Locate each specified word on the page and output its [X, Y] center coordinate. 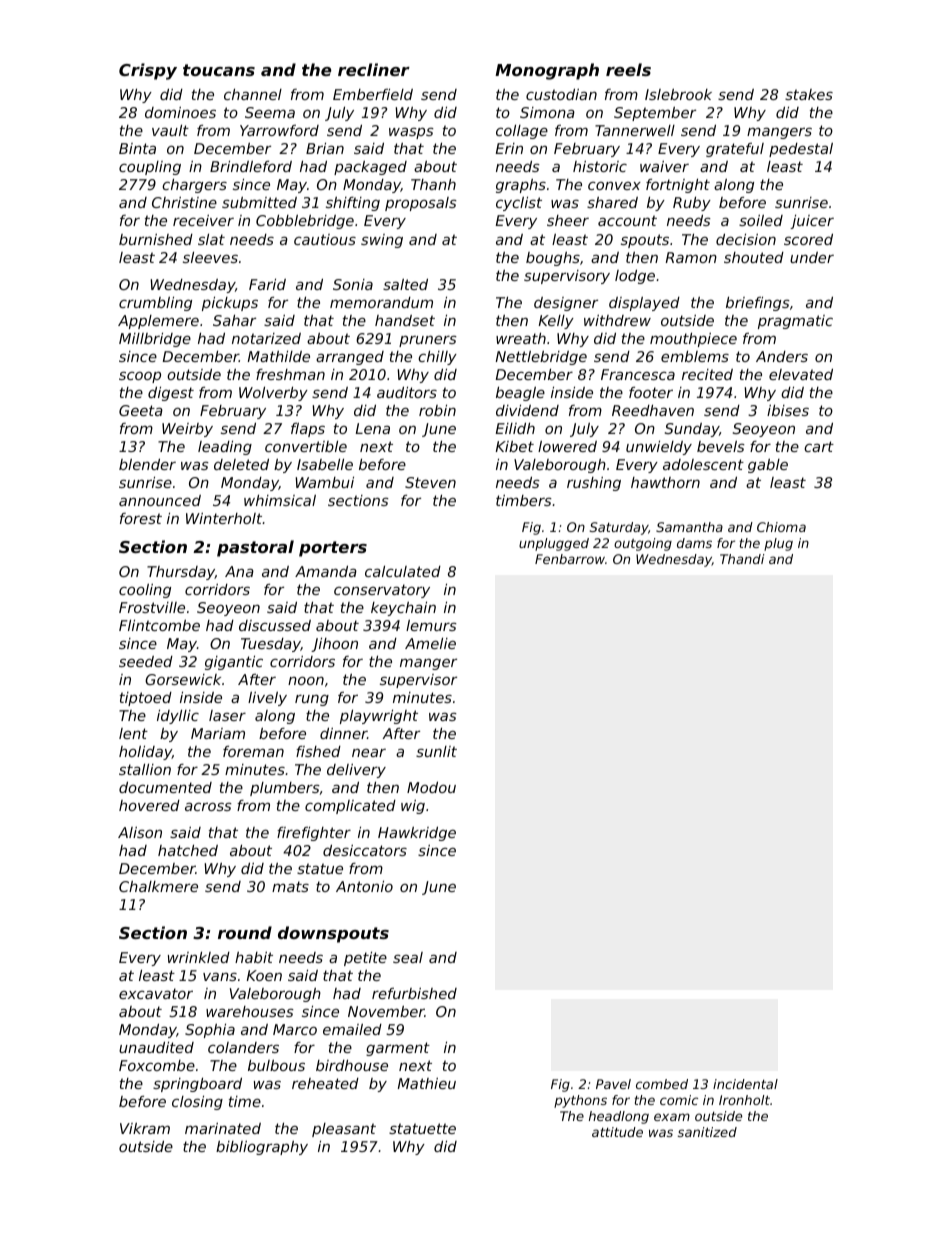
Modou [431, 787]
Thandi [742, 559]
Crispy [148, 71]
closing [197, 1103]
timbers [524, 500]
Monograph [547, 71]
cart [819, 446]
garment [398, 1049]
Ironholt [744, 1100]
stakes [809, 94]
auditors [407, 392]
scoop [140, 377]
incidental [745, 1084]
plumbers [285, 789]
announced [160, 500]
